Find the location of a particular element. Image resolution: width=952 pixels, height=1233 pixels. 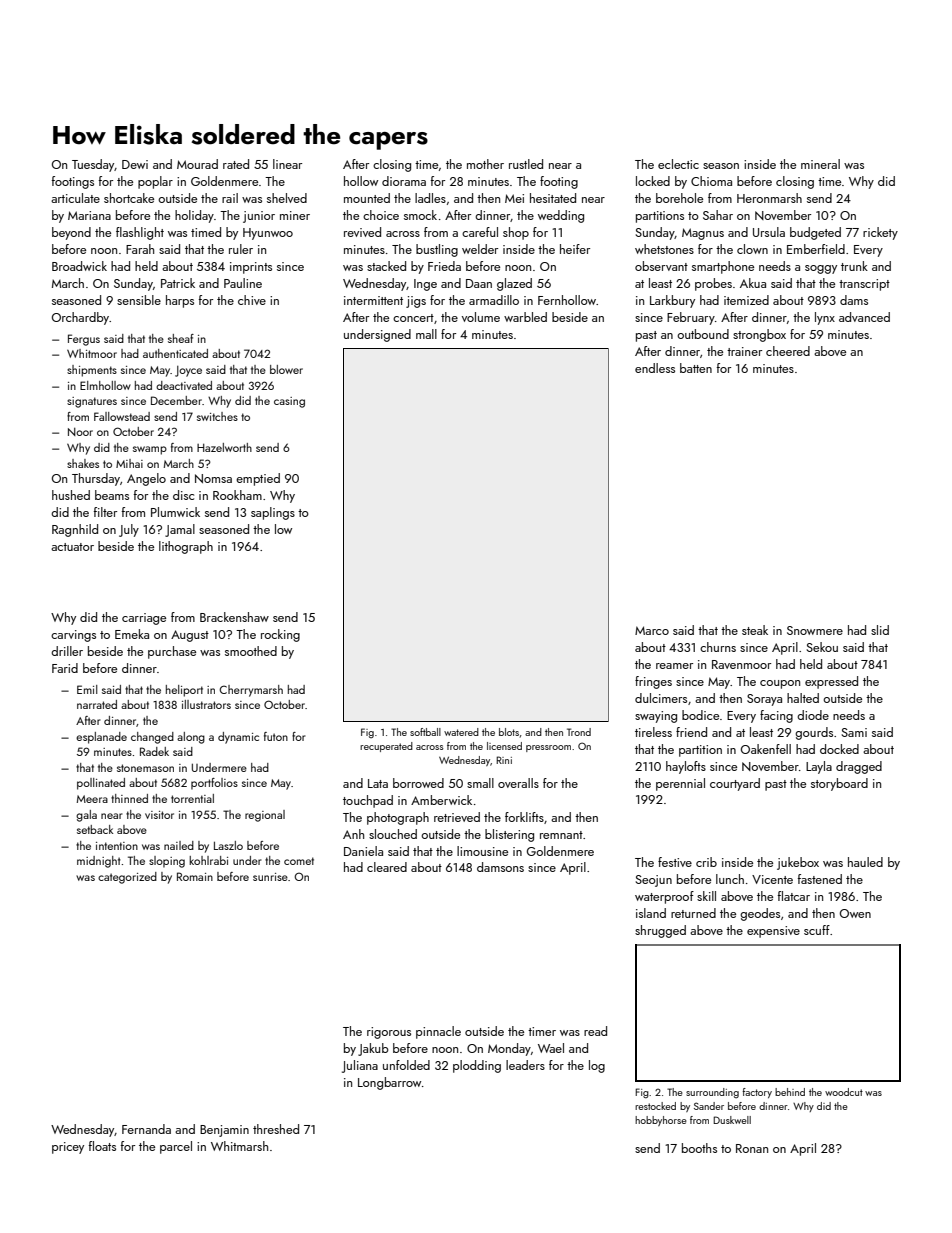

Thursday is located at coordinates (96, 479).
